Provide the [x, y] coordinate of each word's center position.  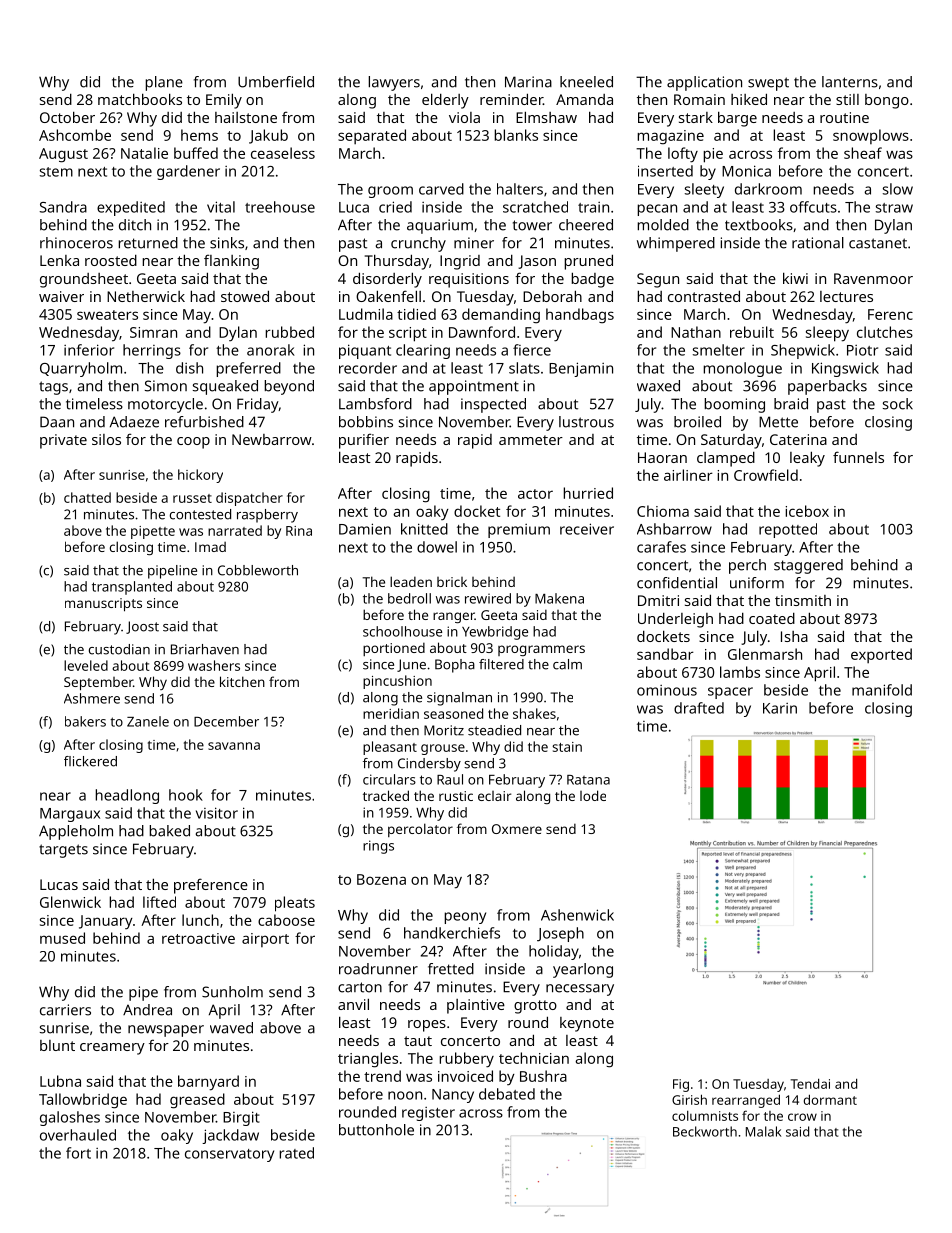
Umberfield [276, 82]
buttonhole [376, 1130]
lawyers [394, 83]
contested [200, 514]
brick [452, 582]
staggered [808, 566]
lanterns [850, 82]
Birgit [241, 1118]
